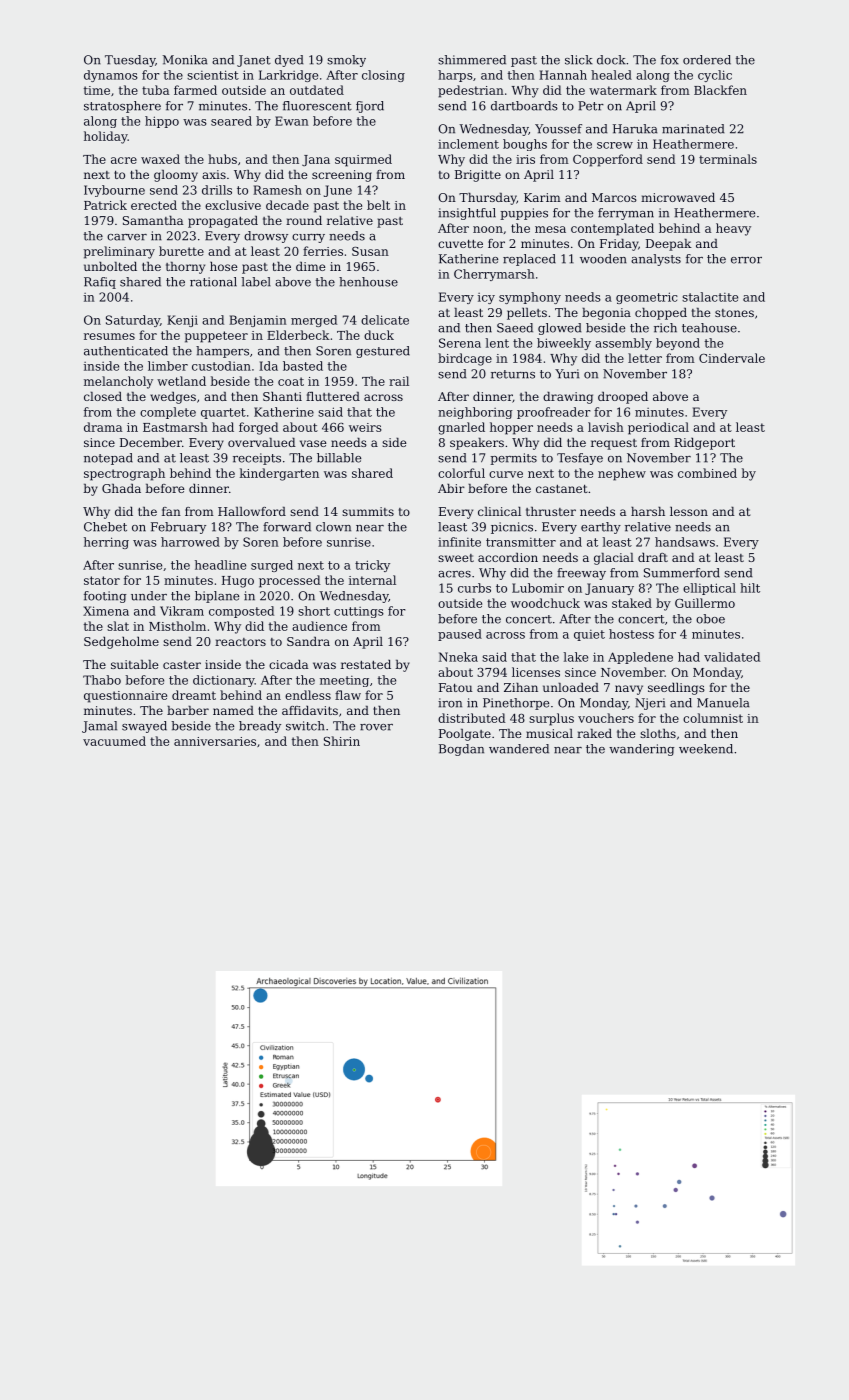 This image has height=1400, width=849. Describe the element at coordinates (105, 597) in the image. I see `footing` at that location.
